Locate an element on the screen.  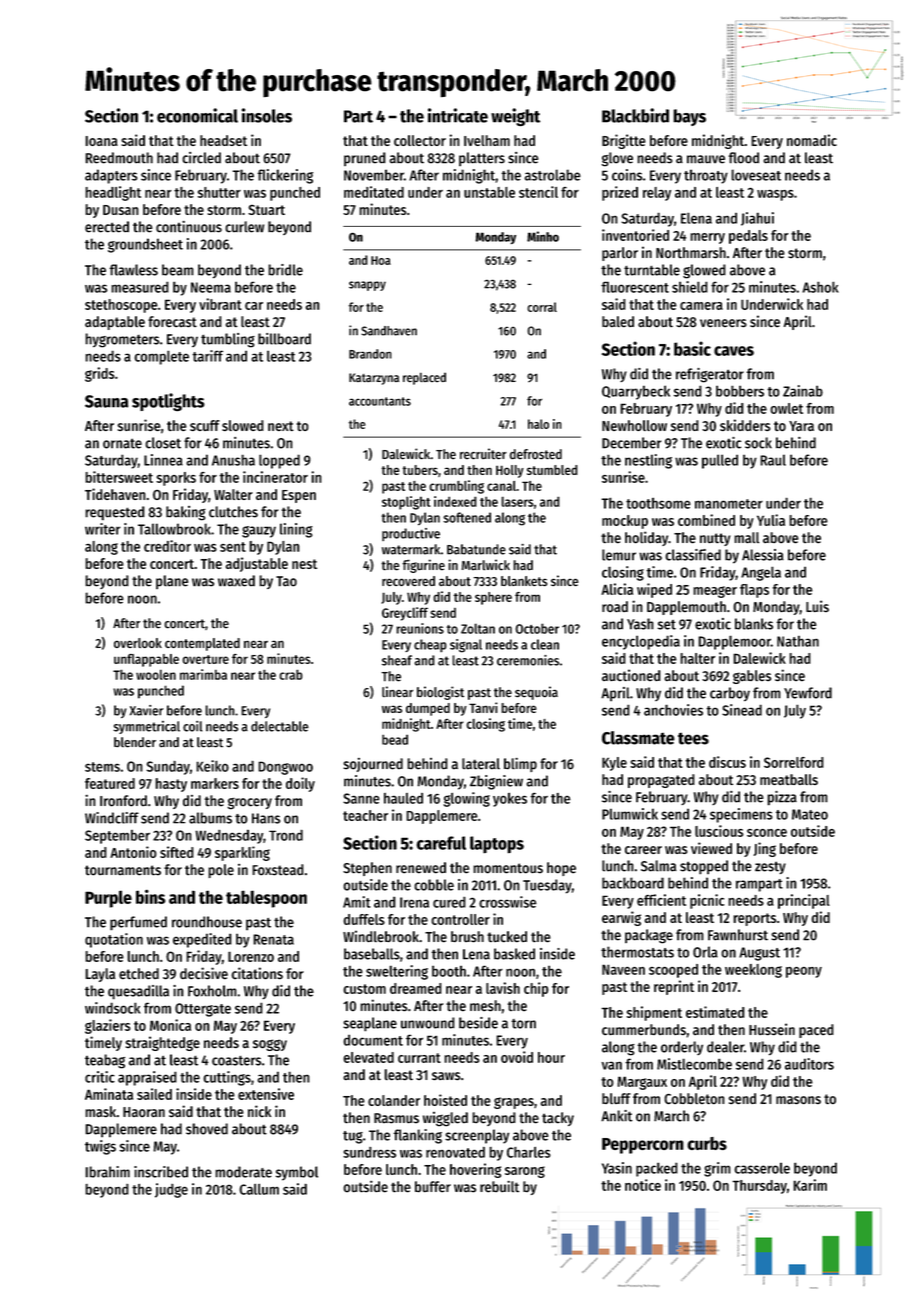
stems is located at coordinates (102, 767).
